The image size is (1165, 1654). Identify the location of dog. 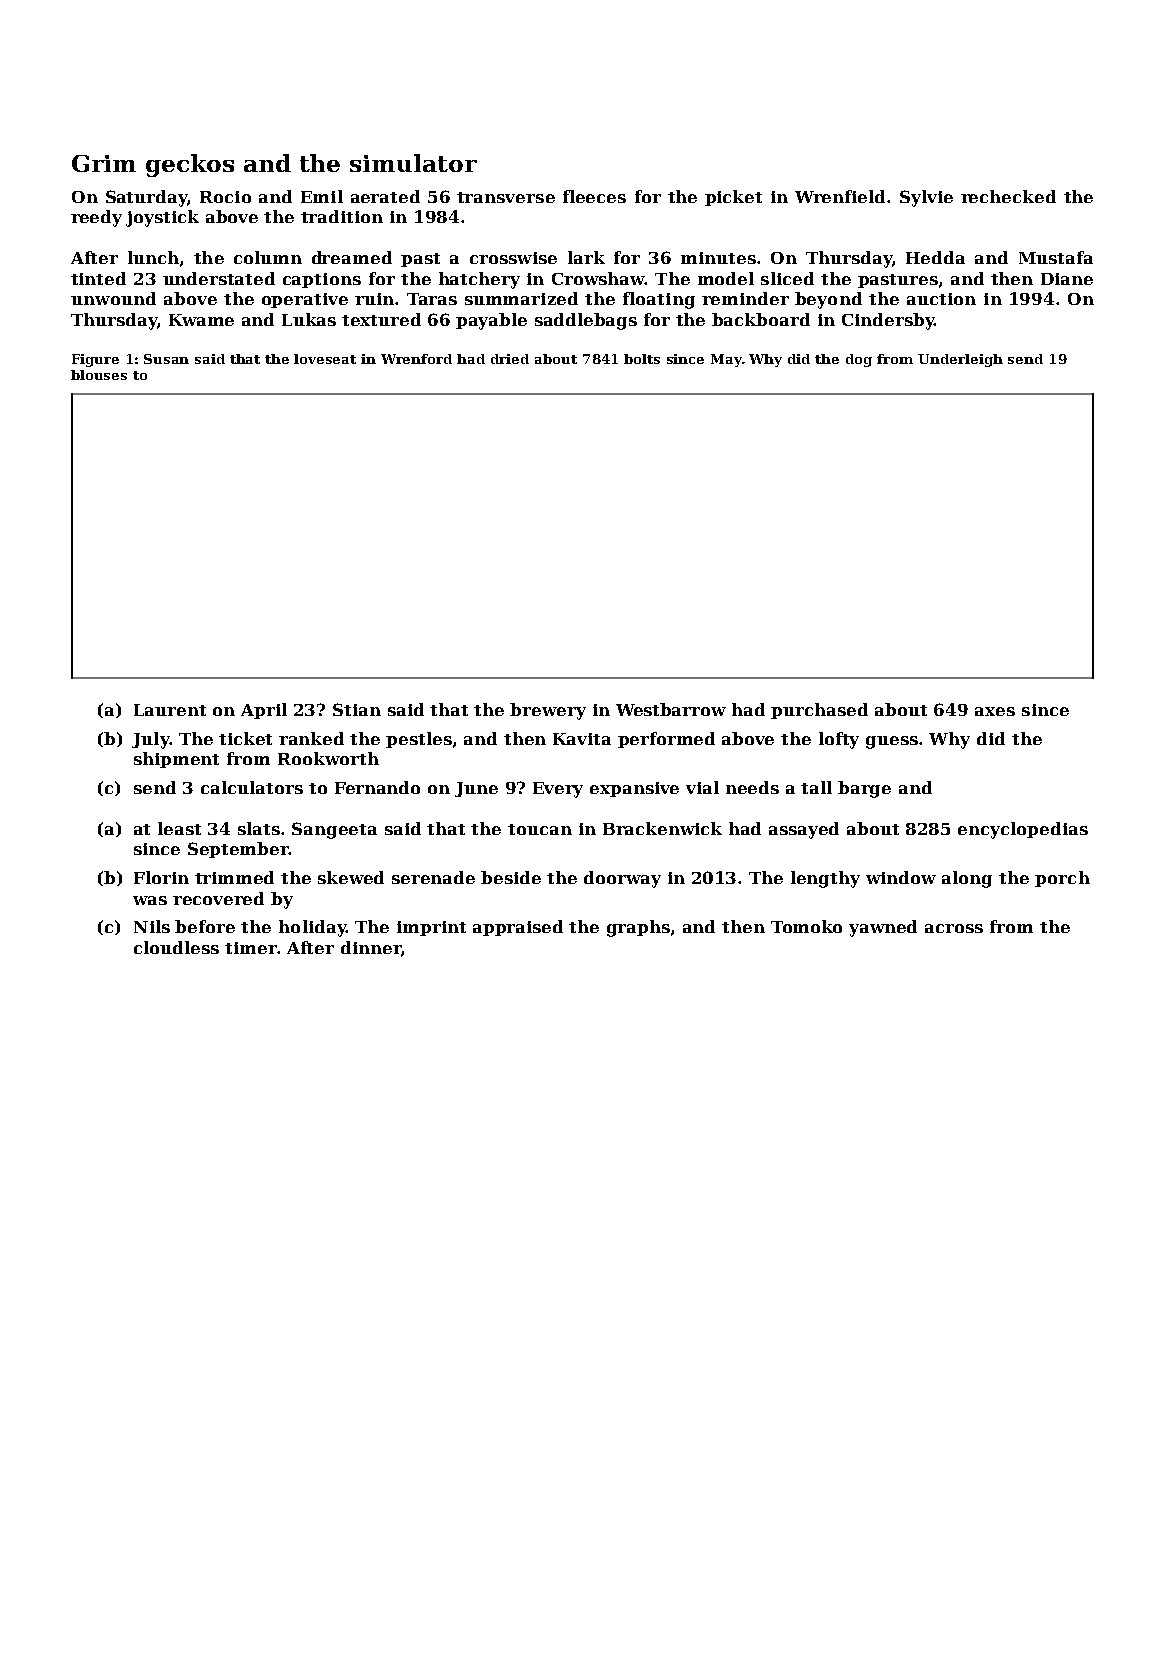
(859, 360).
